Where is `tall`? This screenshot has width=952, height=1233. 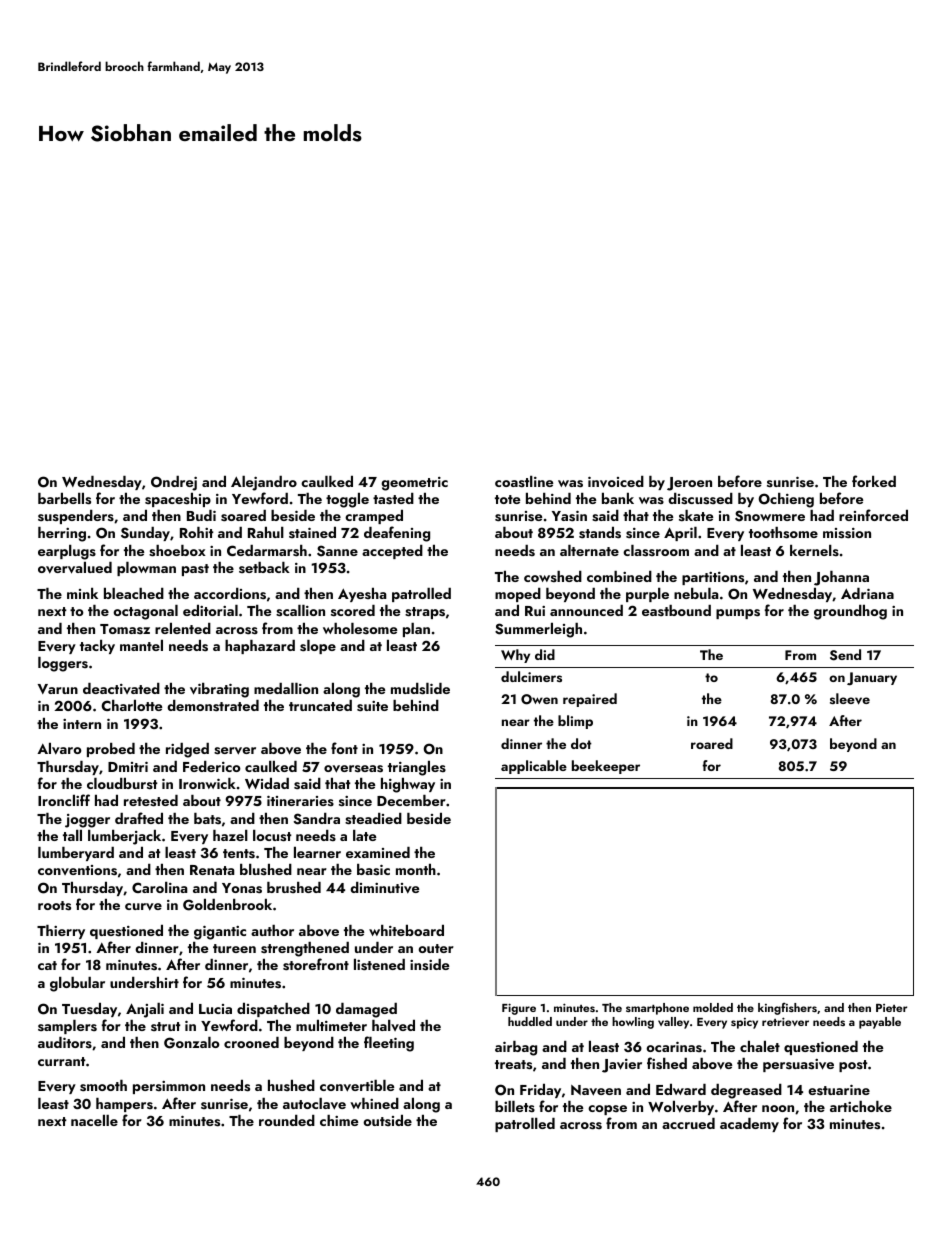
tall is located at coordinates (72, 835).
